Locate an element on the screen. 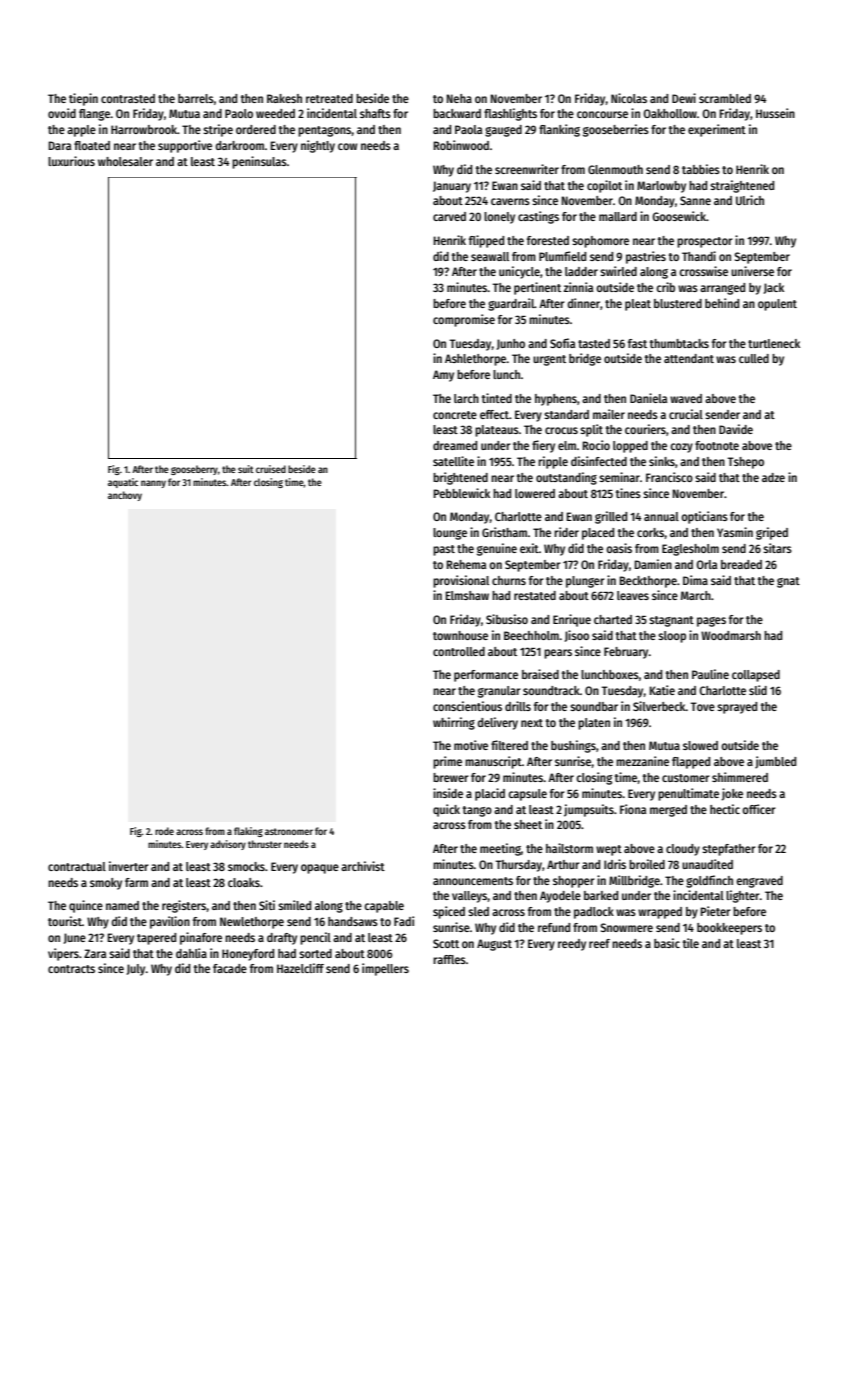 The height and width of the screenshot is (1400, 849). July is located at coordinates (136, 970).
